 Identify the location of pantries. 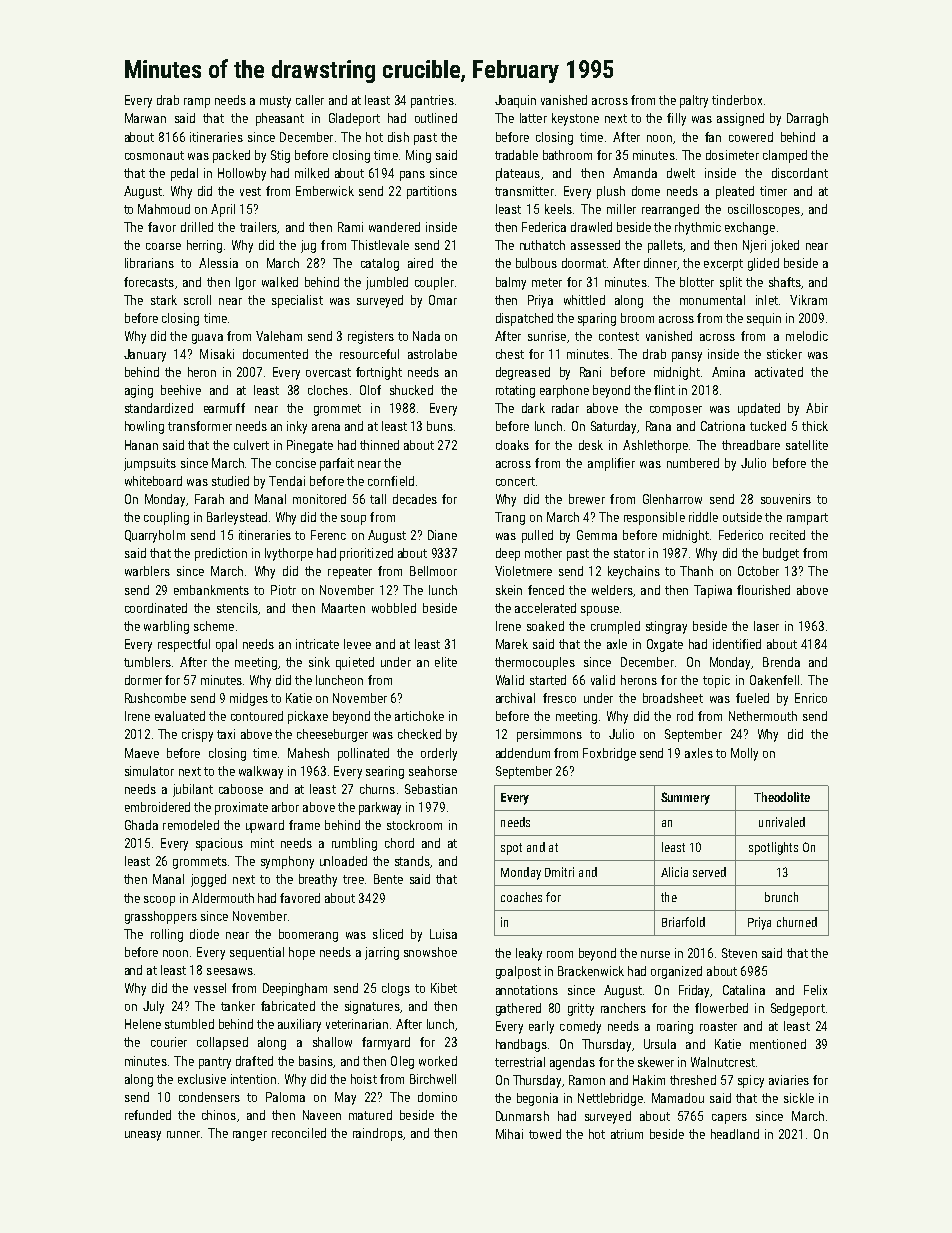
(432, 101).
